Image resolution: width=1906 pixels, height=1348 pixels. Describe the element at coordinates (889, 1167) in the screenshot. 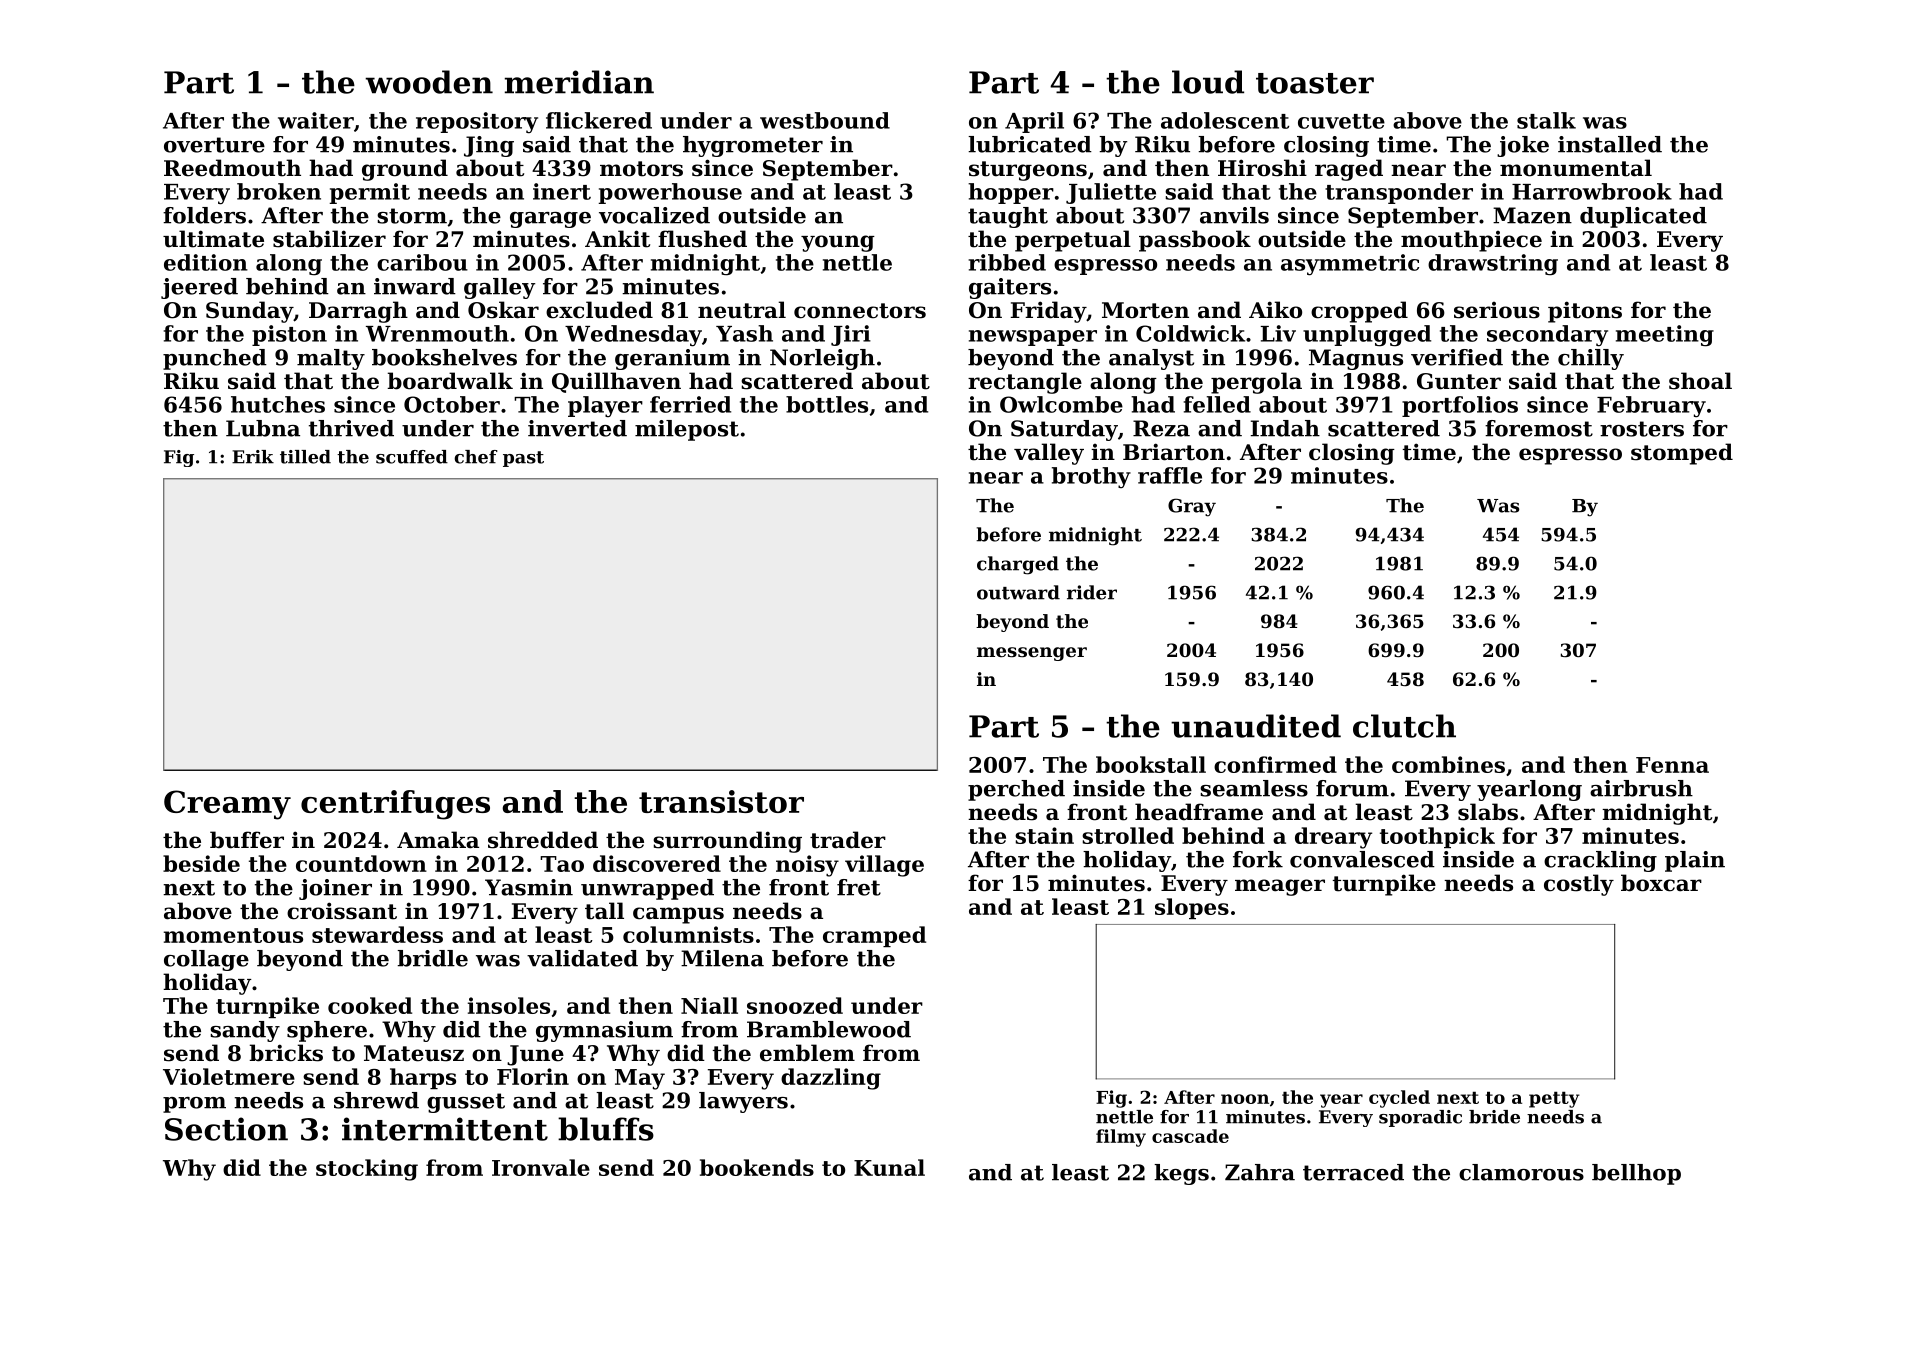

I see `Kunal` at that location.
